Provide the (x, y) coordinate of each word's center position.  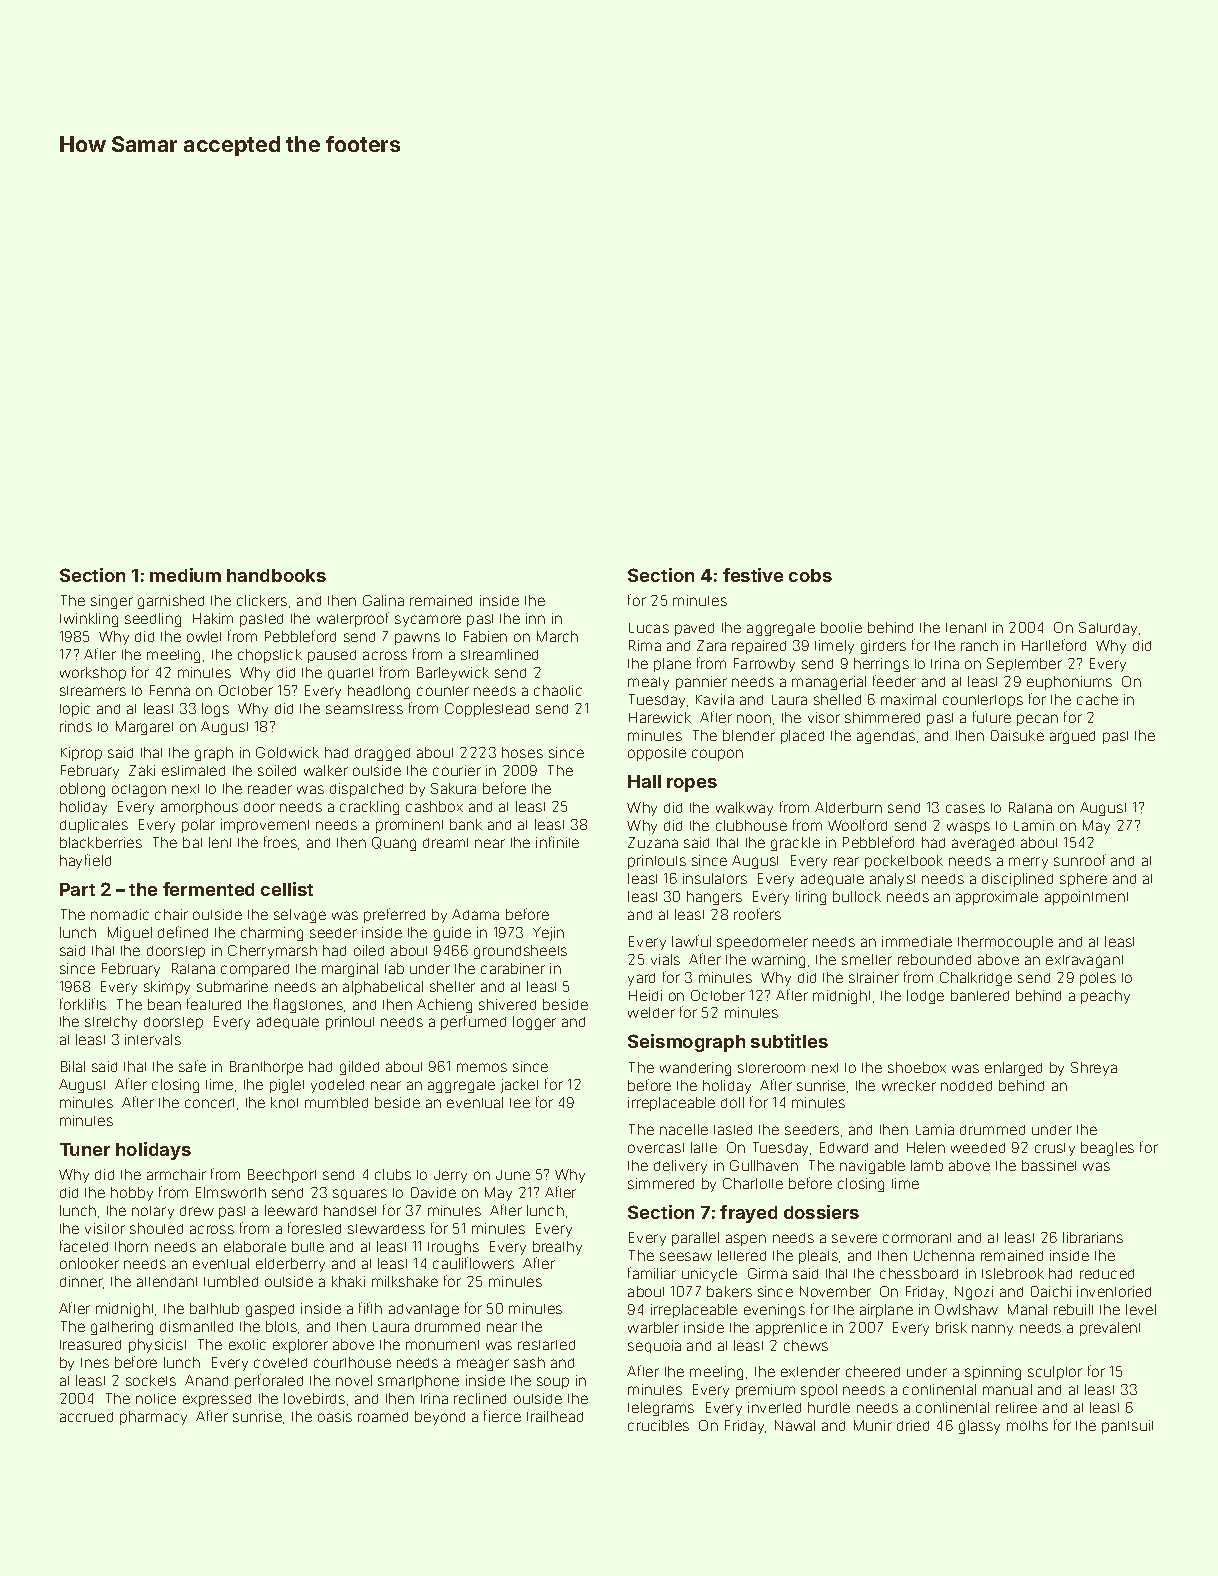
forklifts (83, 1004)
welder (651, 1012)
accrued (86, 1417)
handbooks (276, 575)
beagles (1107, 1149)
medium (185, 575)
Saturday (1108, 629)
